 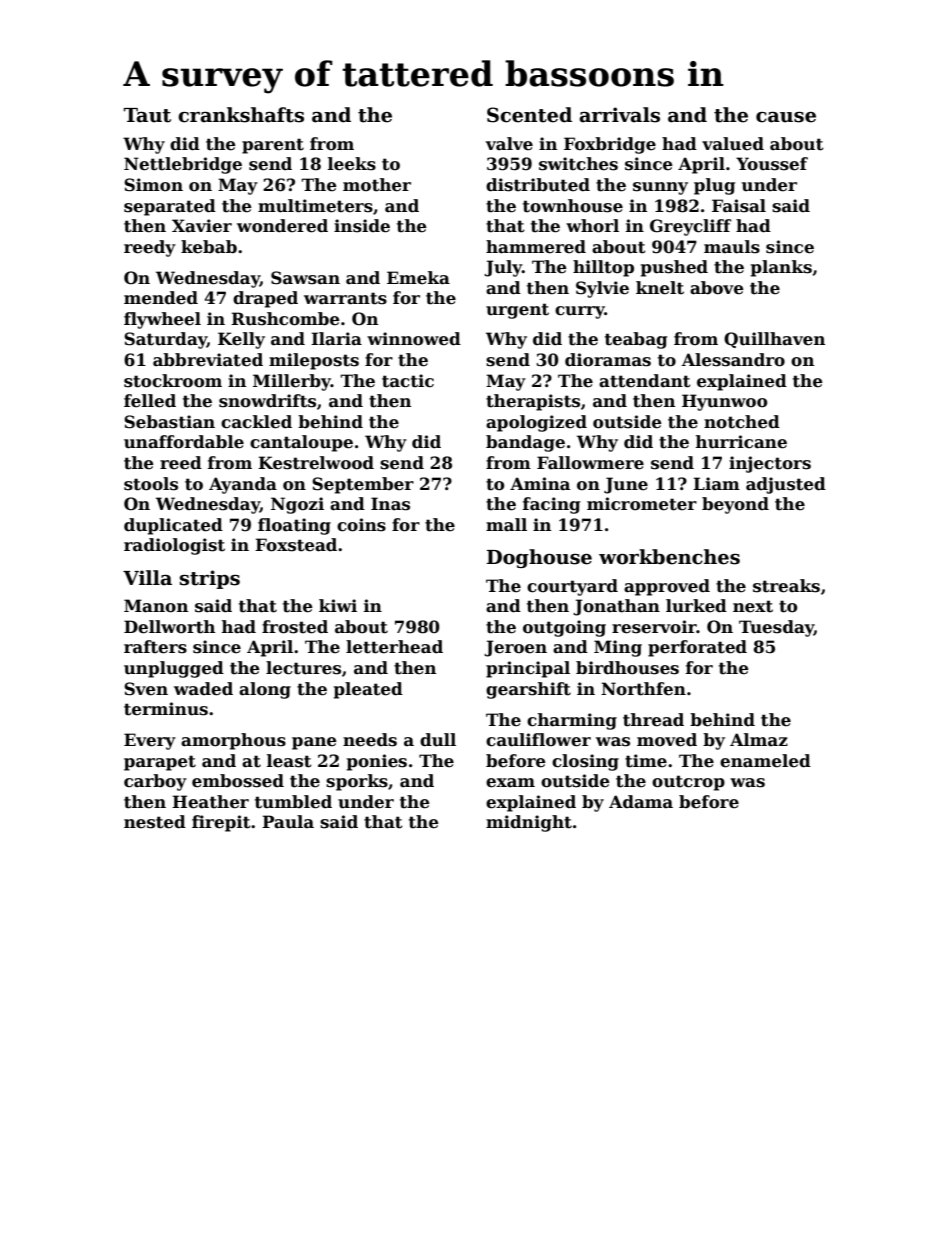 What do you see at coordinates (641, 802) in the screenshot?
I see `Adama` at bounding box center [641, 802].
